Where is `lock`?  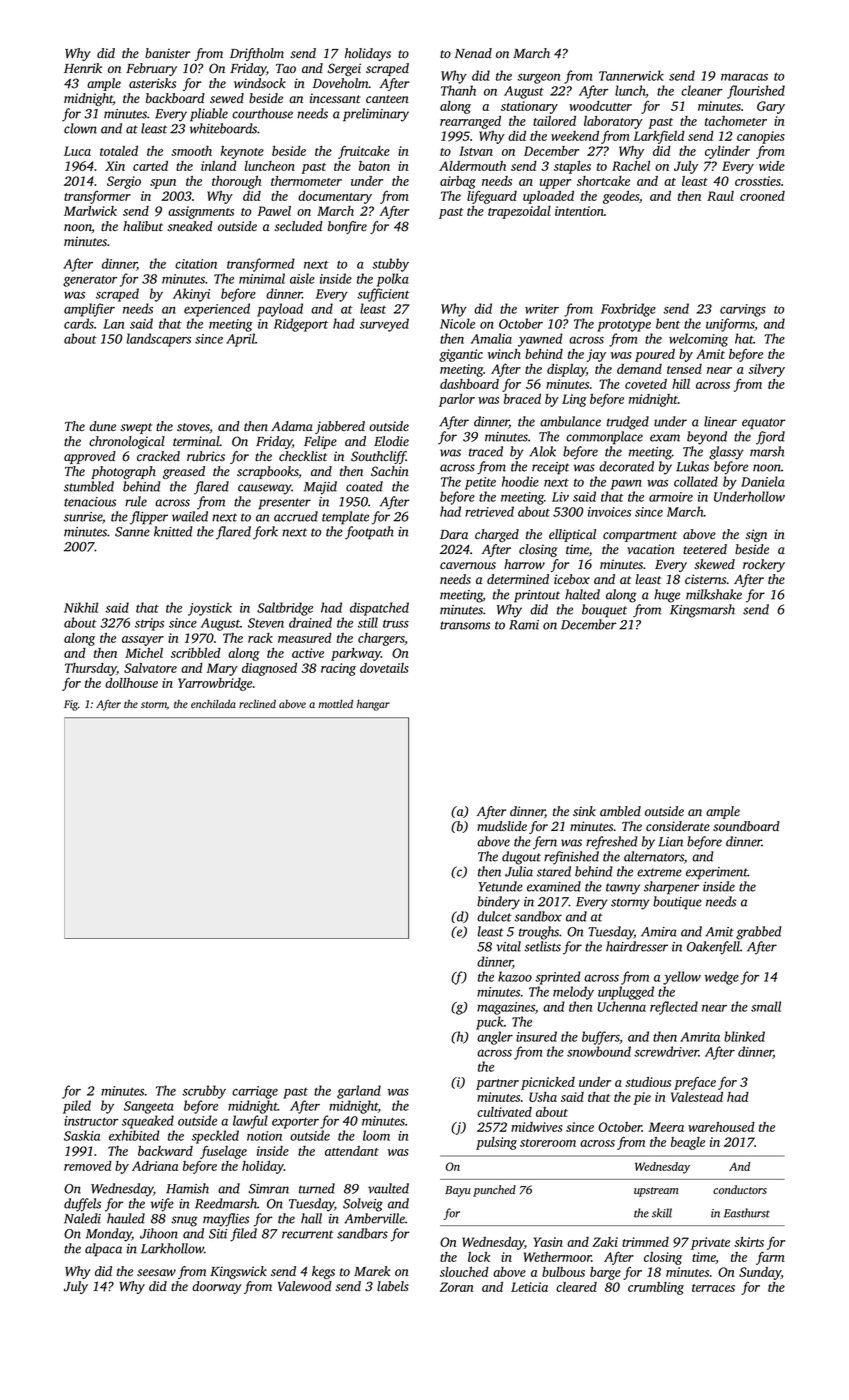 lock is located at coordinates (479, 1257).
